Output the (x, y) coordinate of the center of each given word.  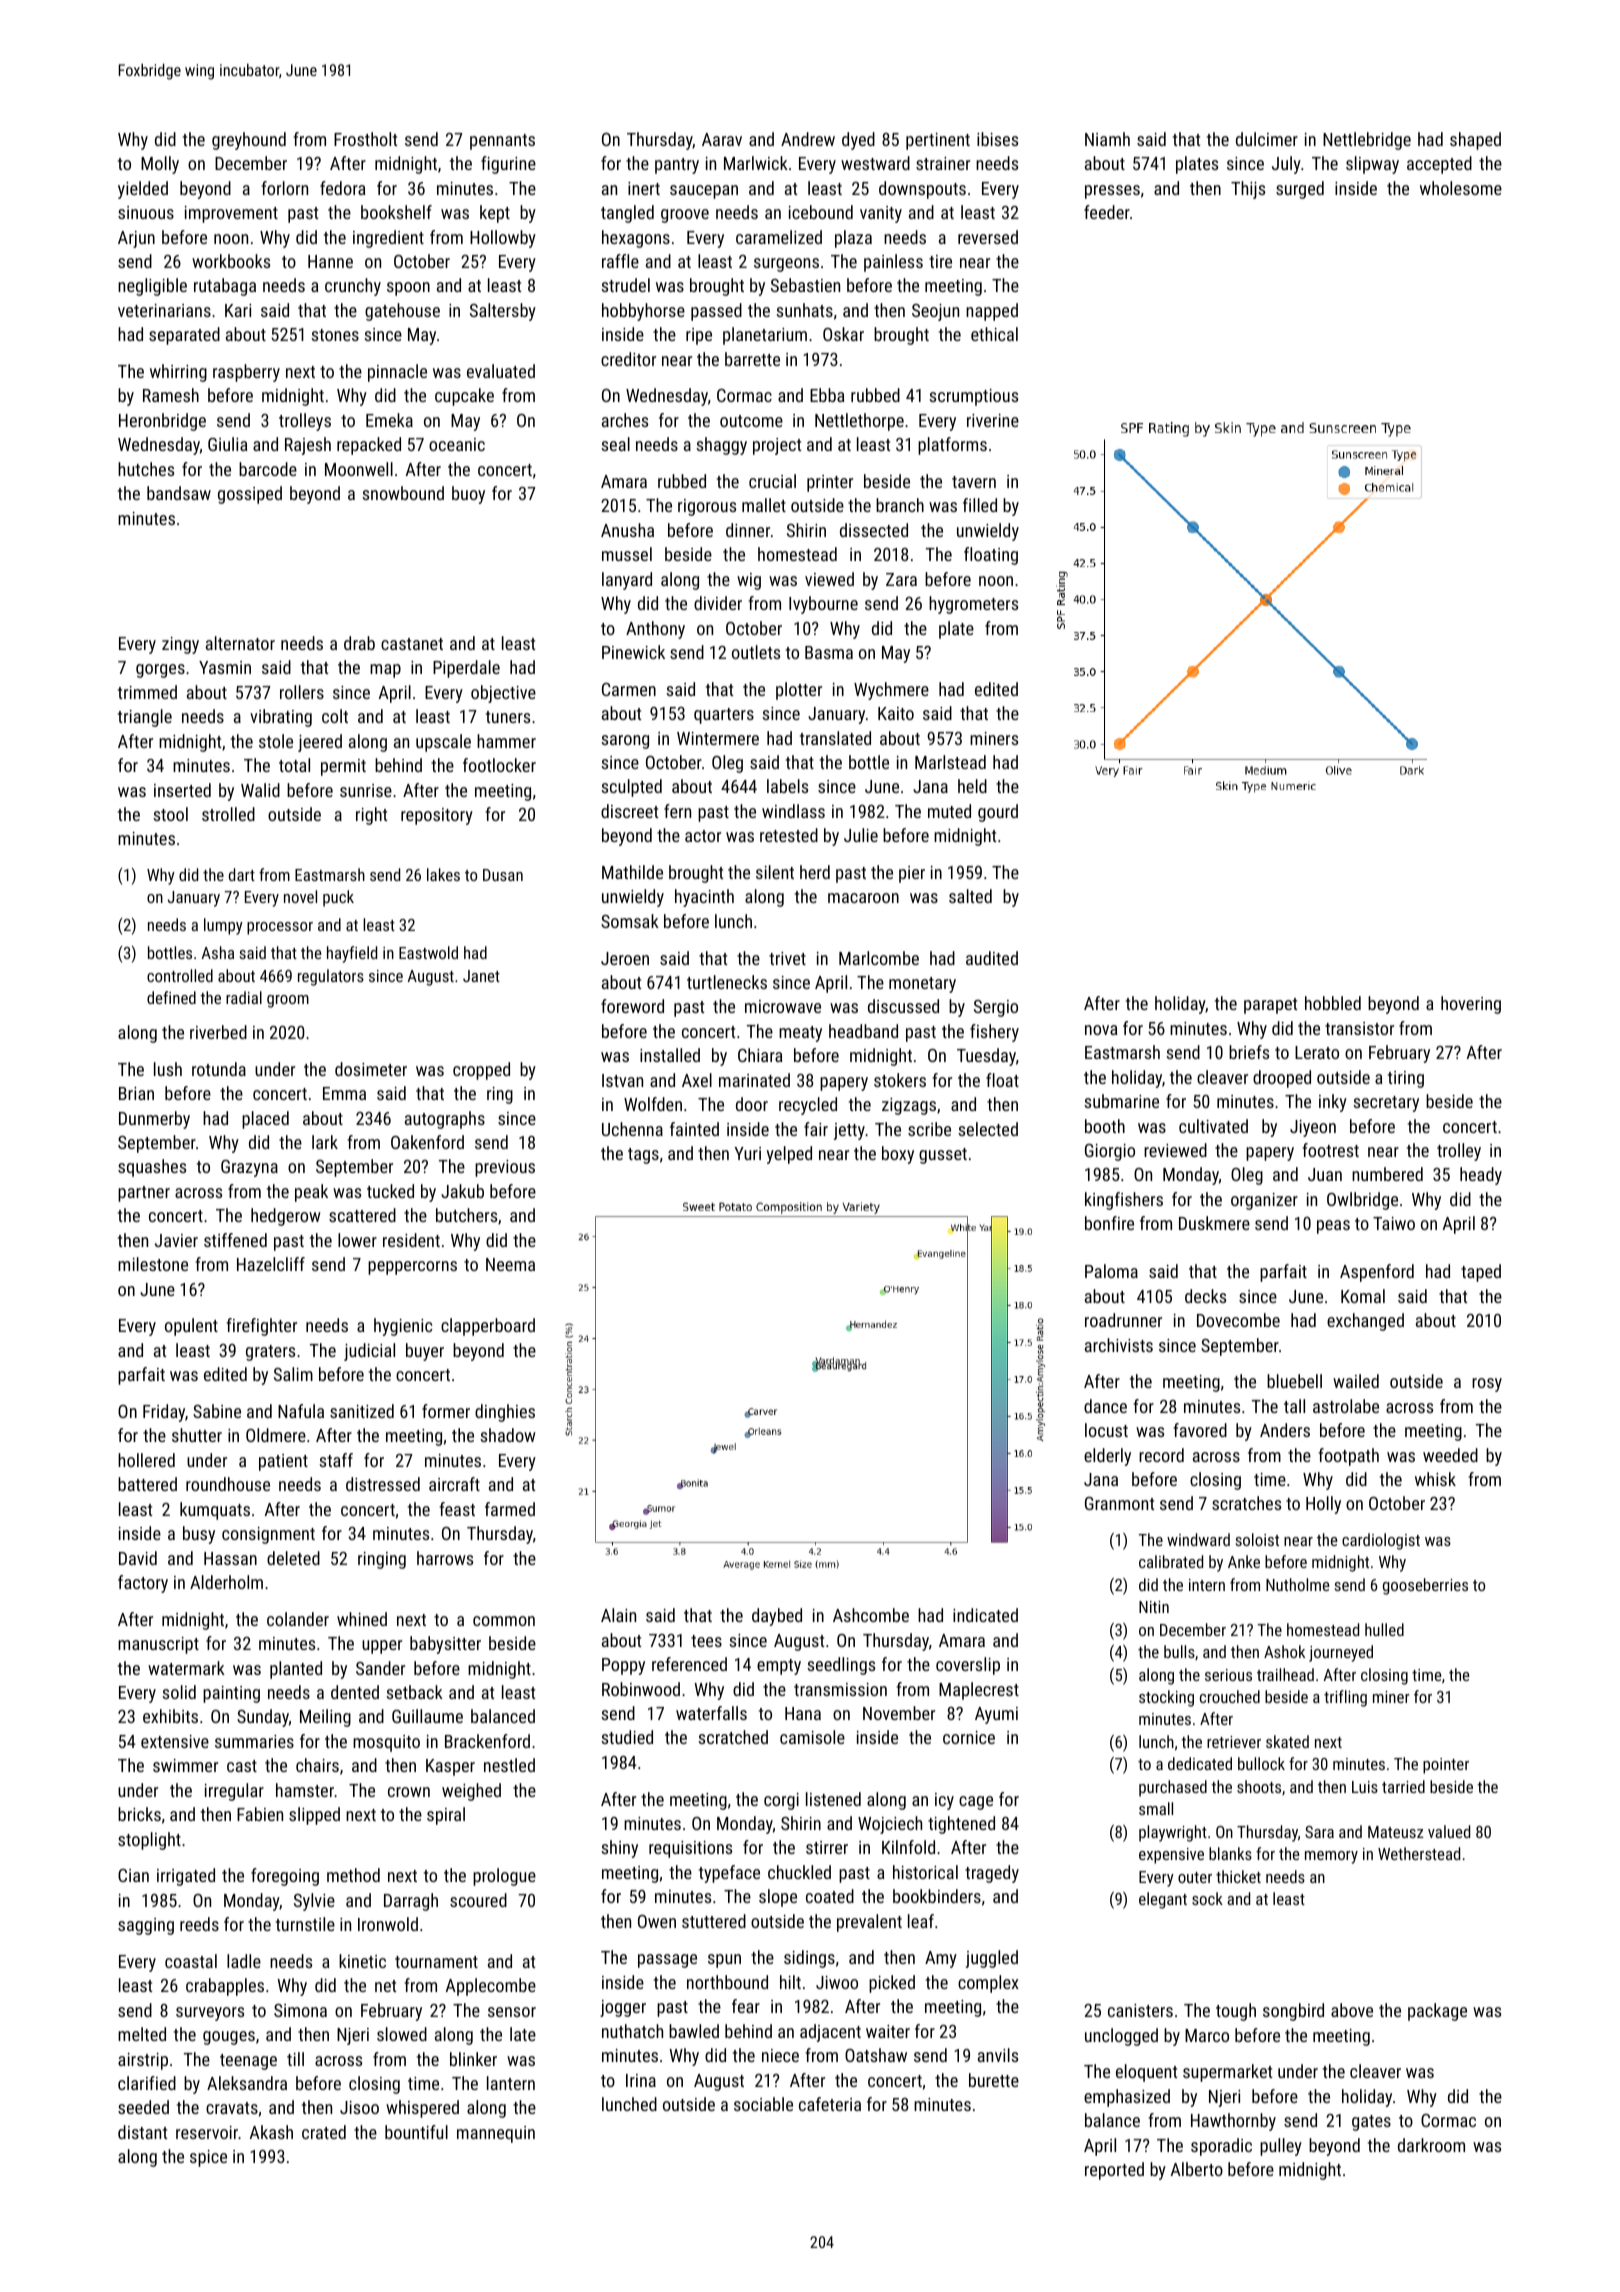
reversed (988, 237)
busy (199, 1535)
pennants (502, 142)
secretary (1386, 1104)
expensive (1171, 1856)
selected (988, 1129)
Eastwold (428, 952)
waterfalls (711, 1713)
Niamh (1107, 139)
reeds (199, 1924)
